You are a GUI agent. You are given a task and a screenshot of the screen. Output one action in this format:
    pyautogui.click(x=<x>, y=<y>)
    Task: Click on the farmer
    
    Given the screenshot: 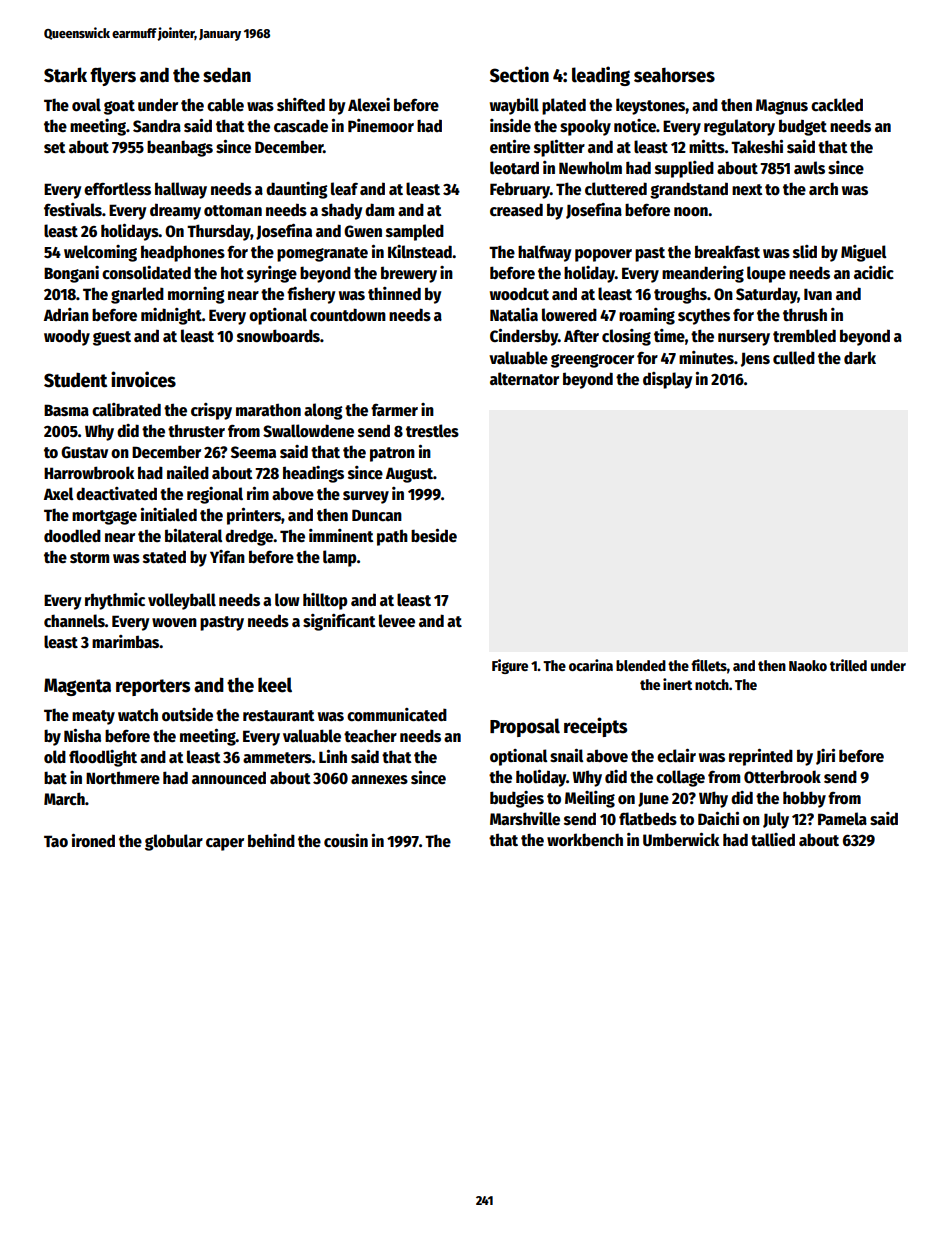 What is the action you would take?
    pyautogui.click(x=394, y=410)
